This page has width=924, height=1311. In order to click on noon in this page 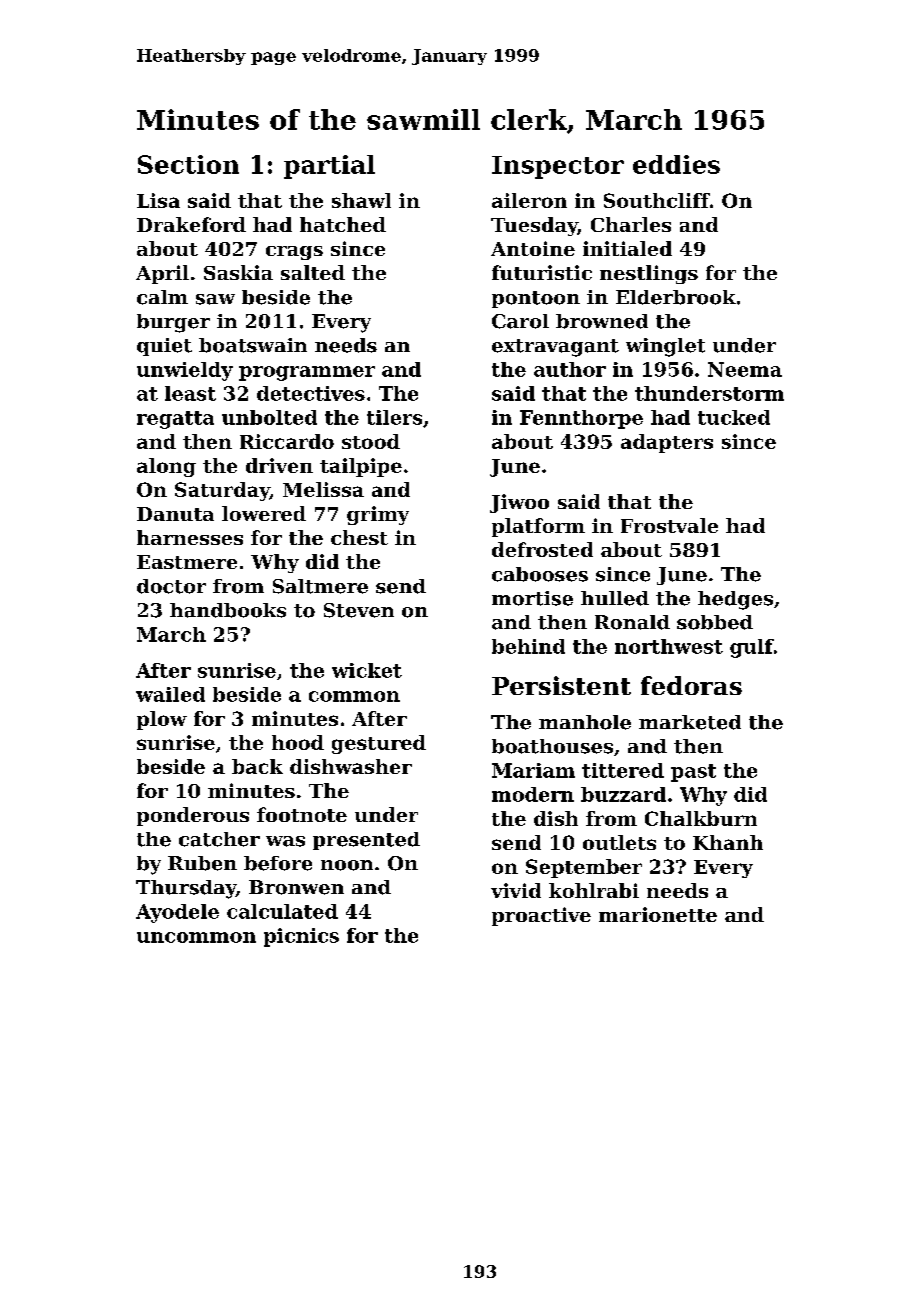, I will do `click(347, 865)`.
